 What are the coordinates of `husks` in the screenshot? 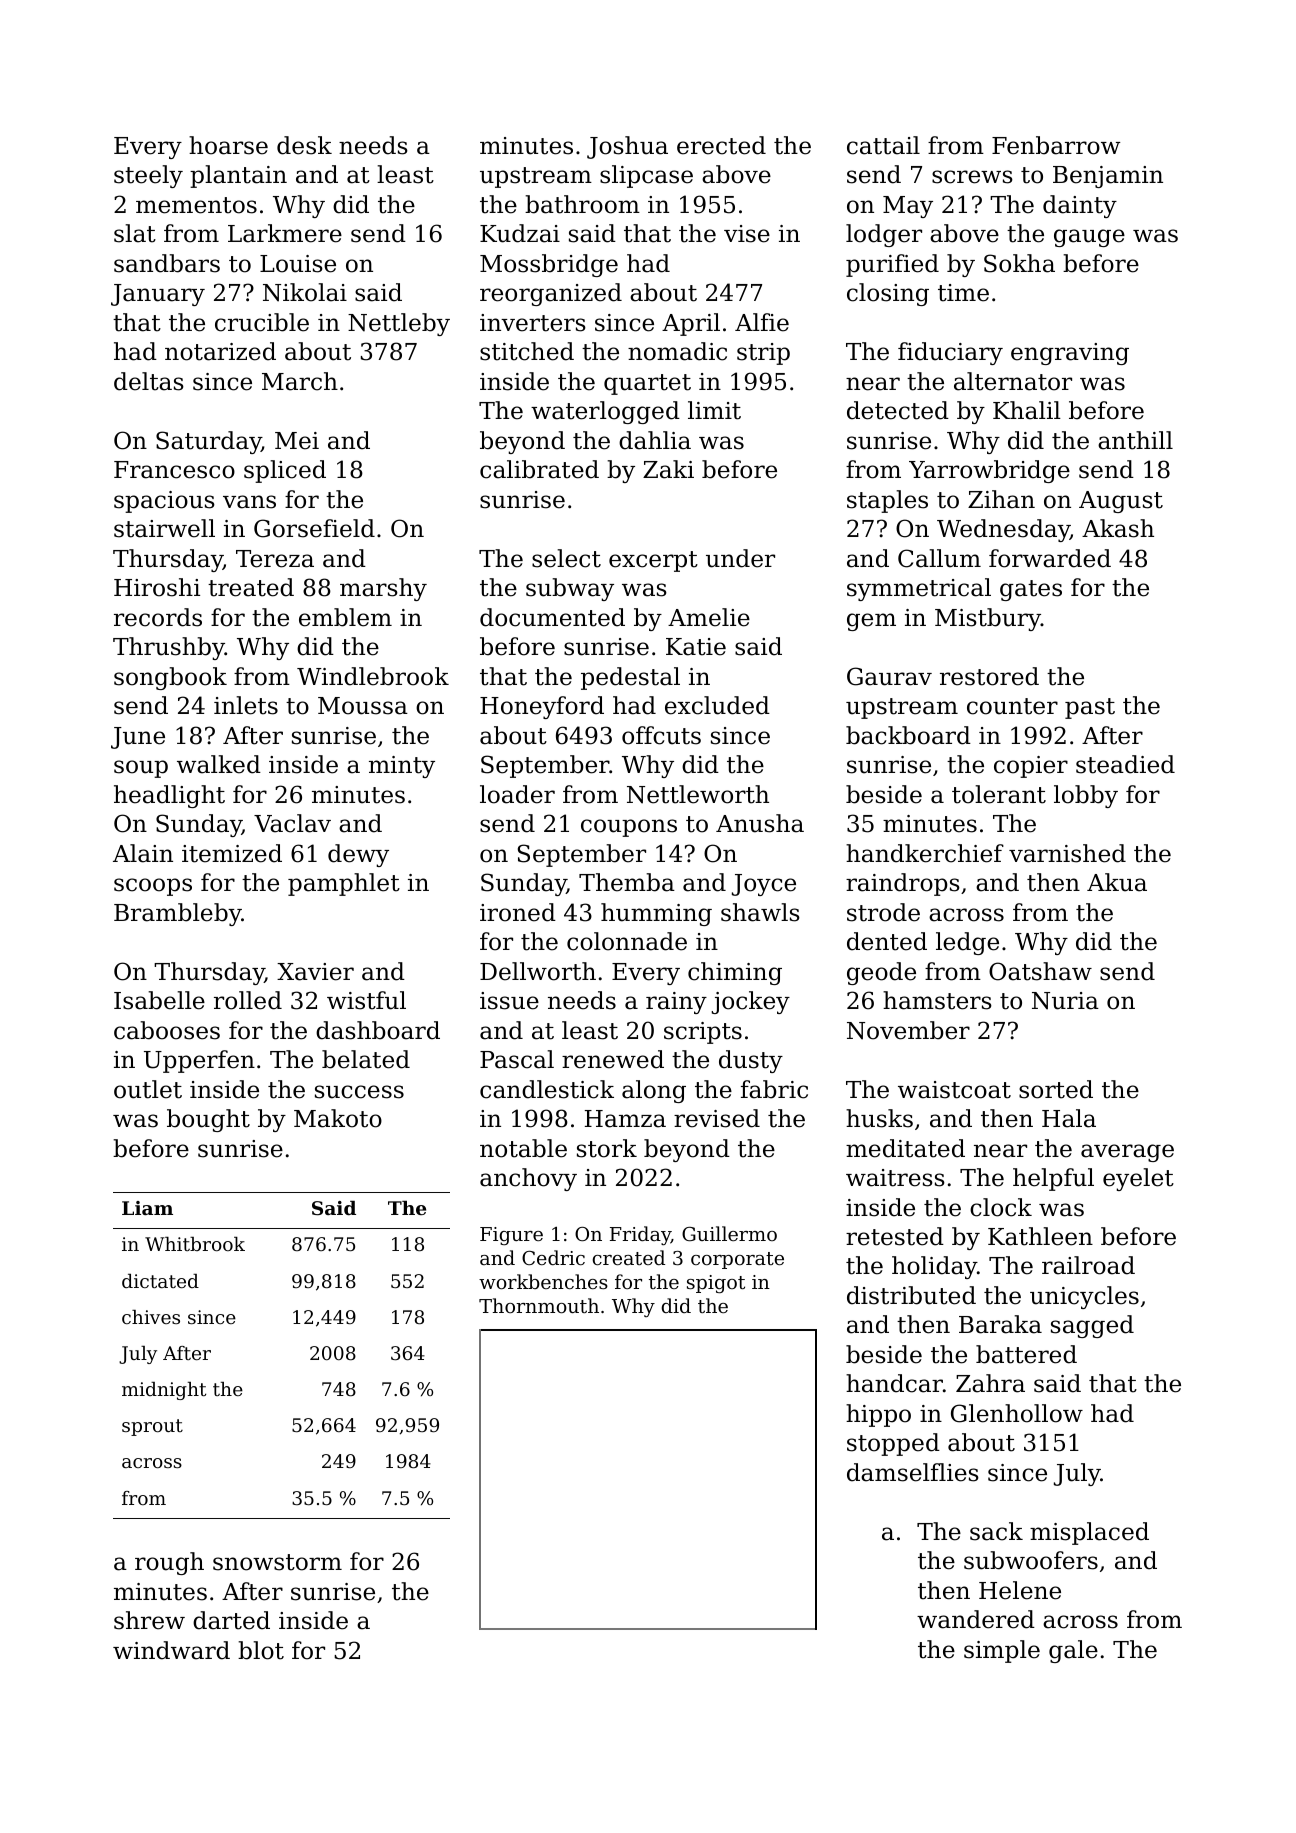 It's located at (879, 1118).
